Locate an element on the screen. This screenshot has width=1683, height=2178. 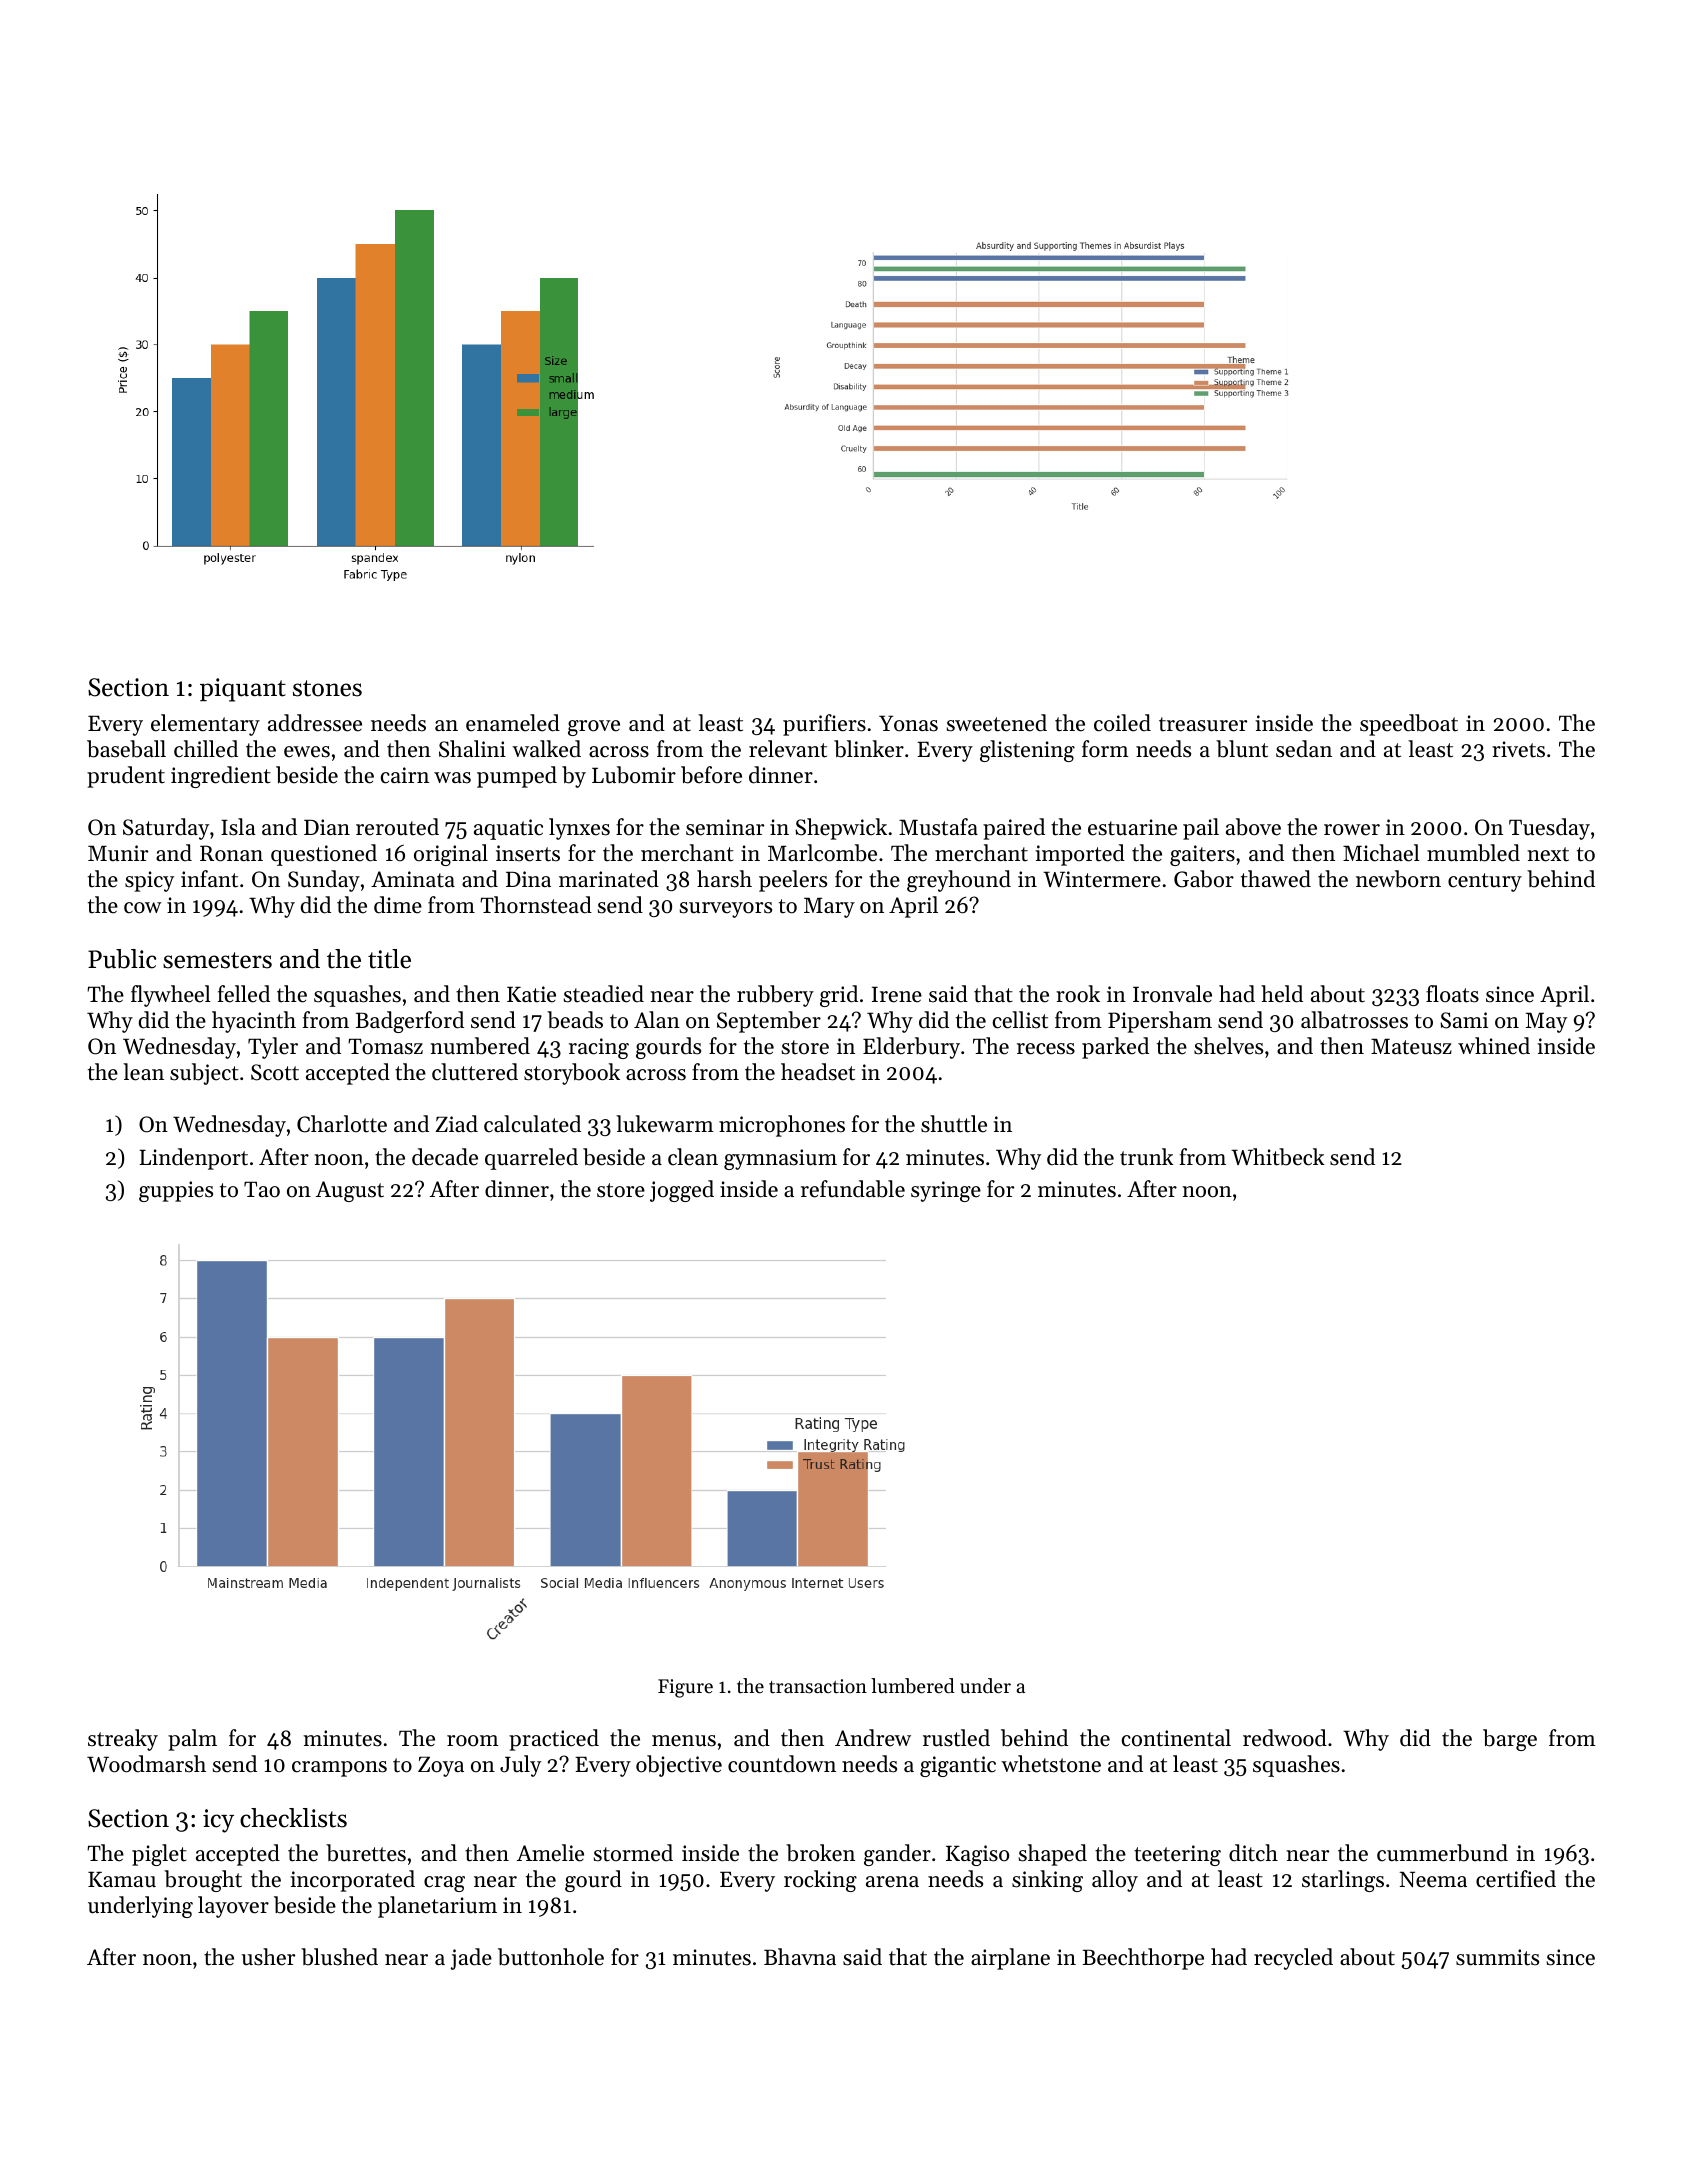
Shalini is located at coordinates (472, 749).
